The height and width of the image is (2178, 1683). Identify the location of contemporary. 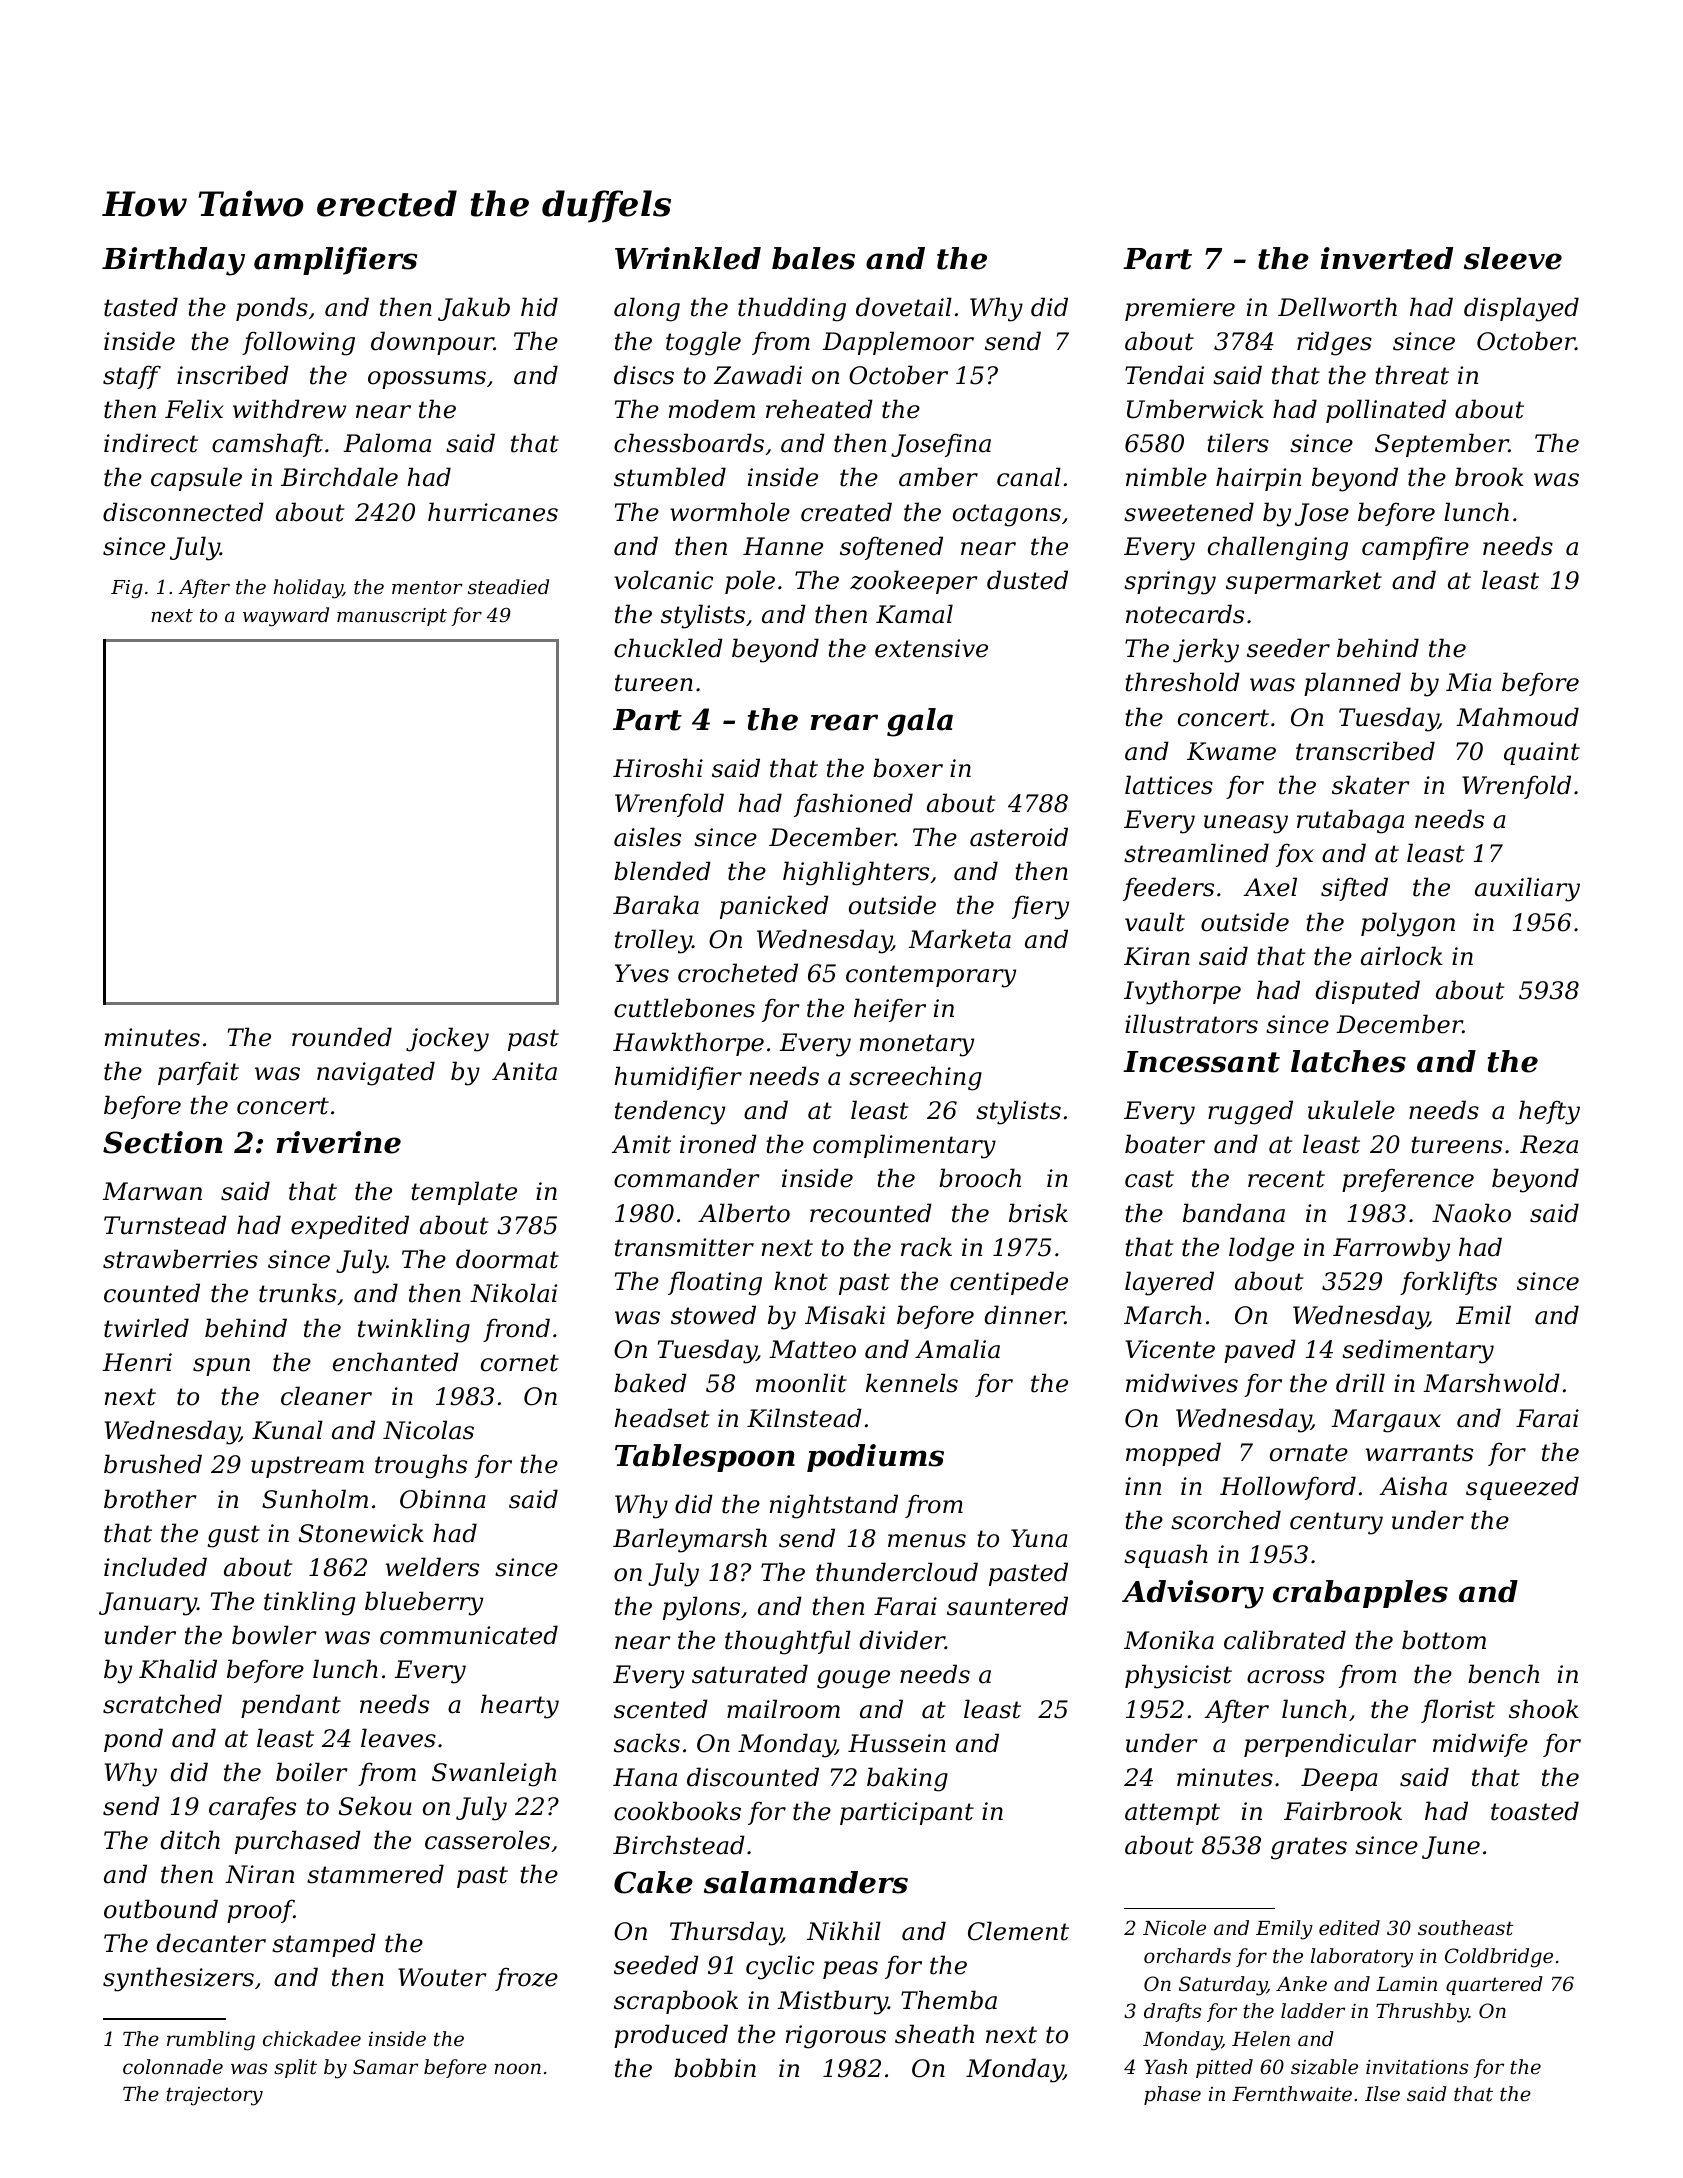
(931, 976).
